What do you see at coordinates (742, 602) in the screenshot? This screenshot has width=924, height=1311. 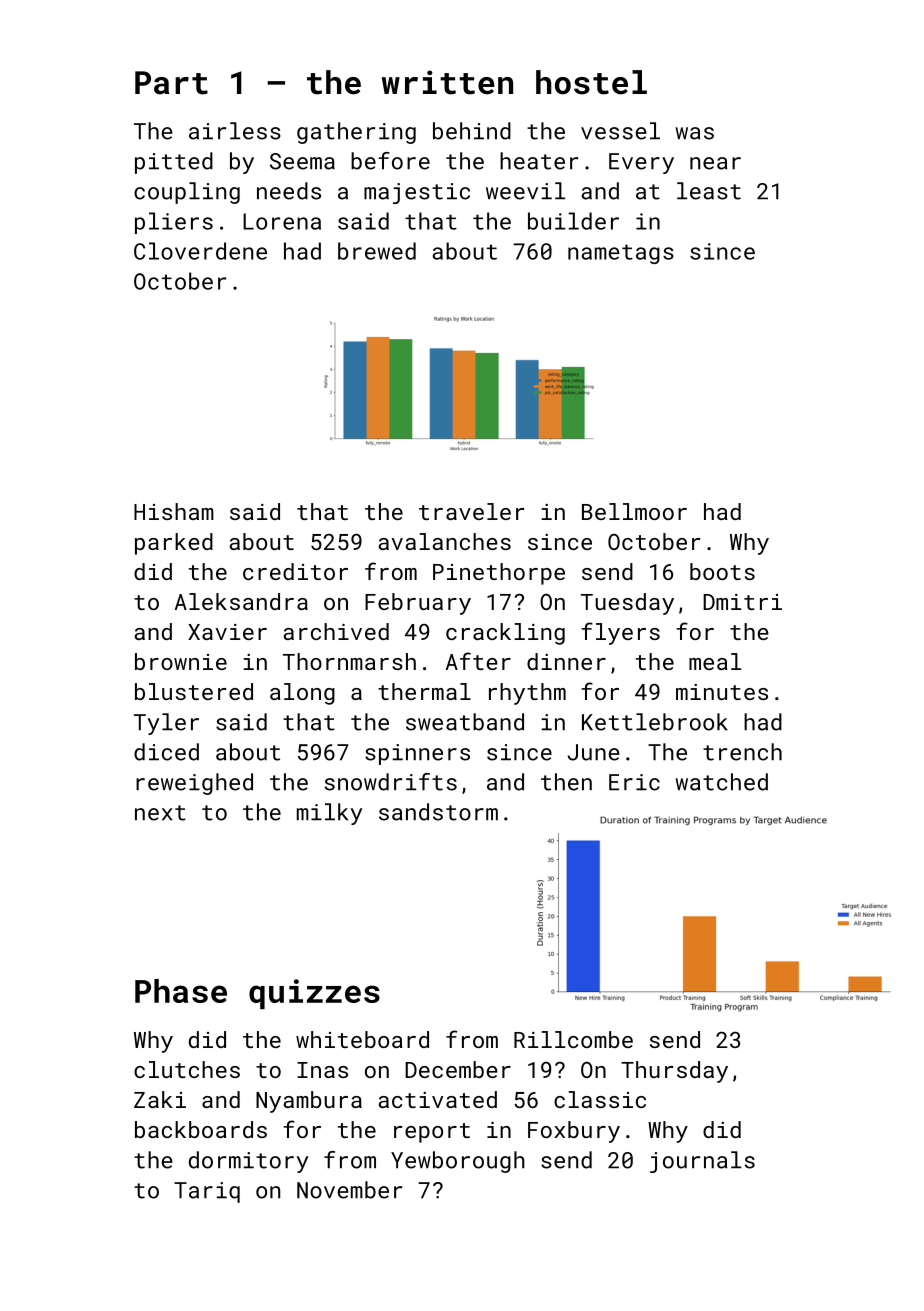 I see `Dmitri` at bounding box center [742, 602].
